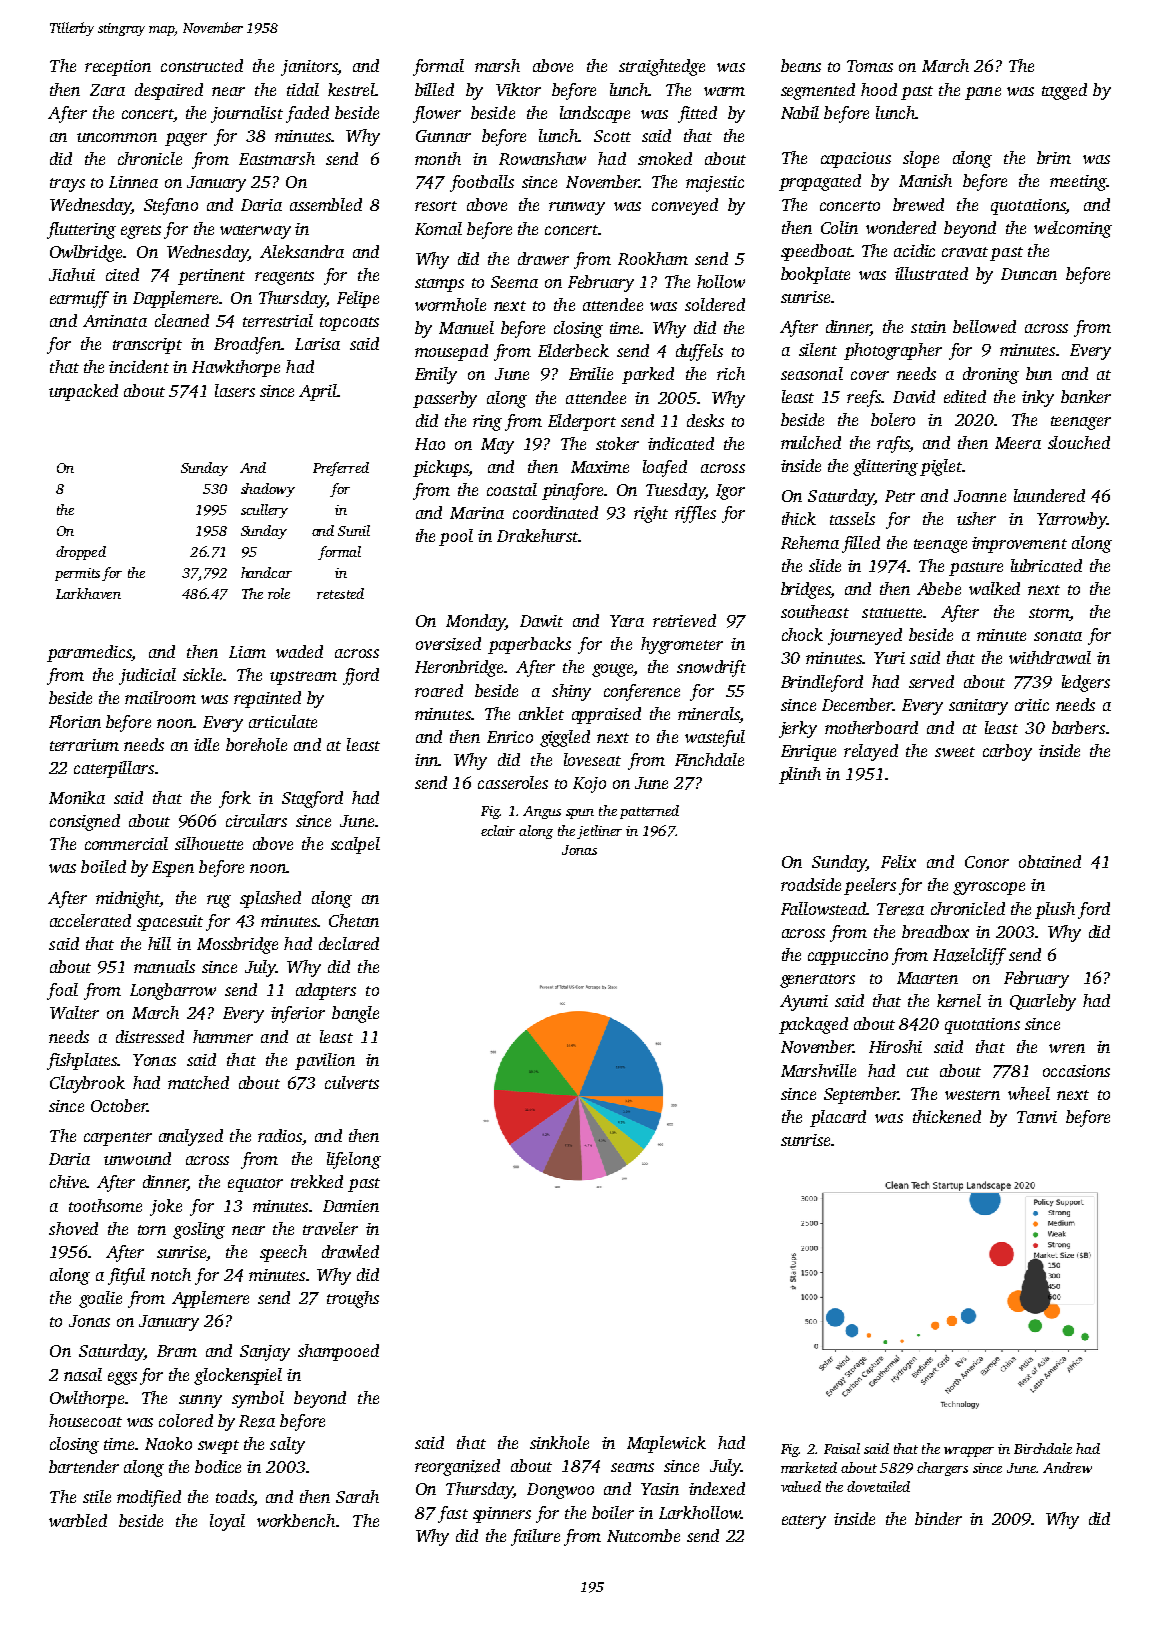  Describe the element at coordinates (662, 67) in the screenshot. I see `straightedge` at that location.
